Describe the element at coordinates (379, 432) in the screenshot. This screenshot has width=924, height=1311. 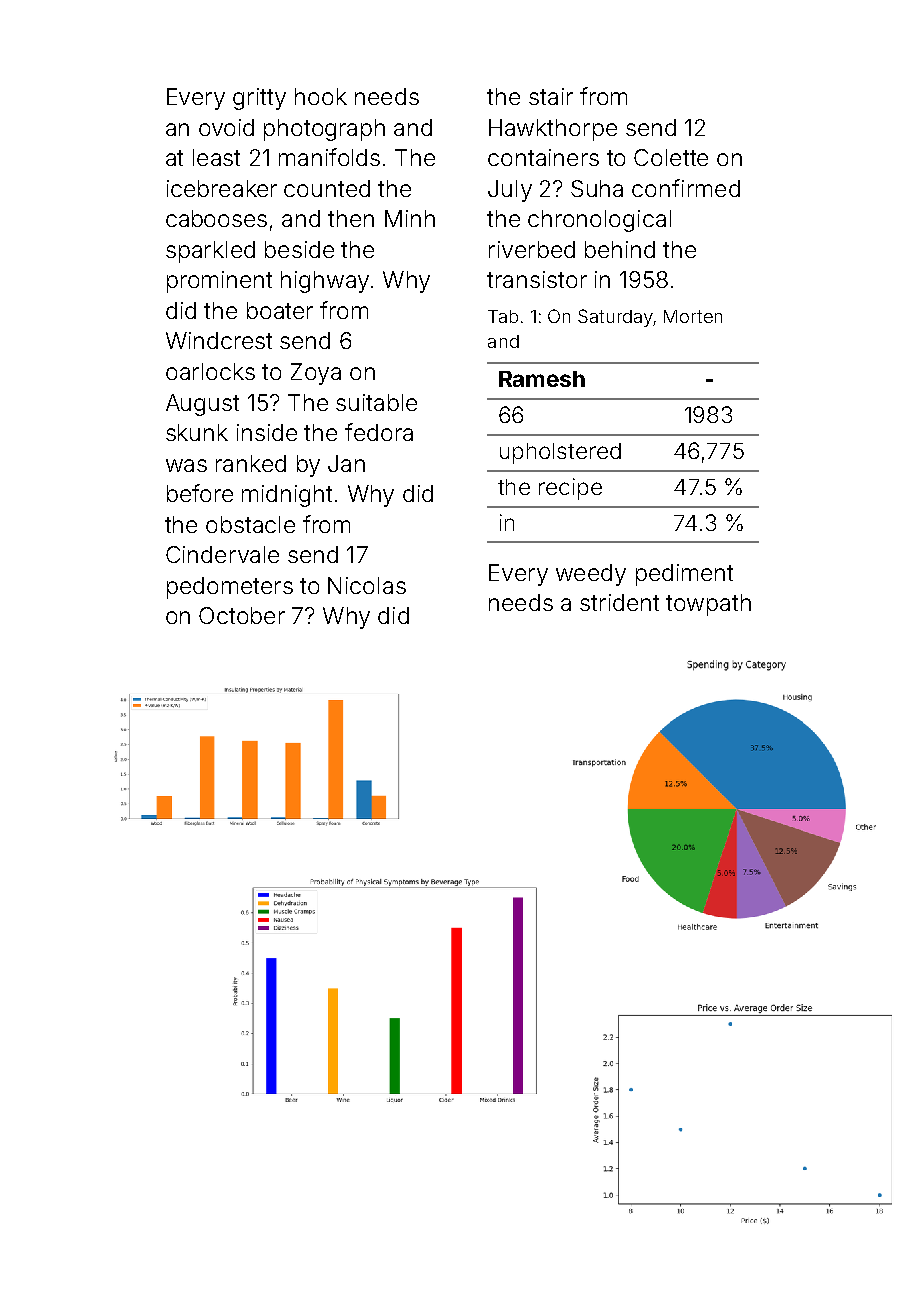
I see `fedora` at that location.
